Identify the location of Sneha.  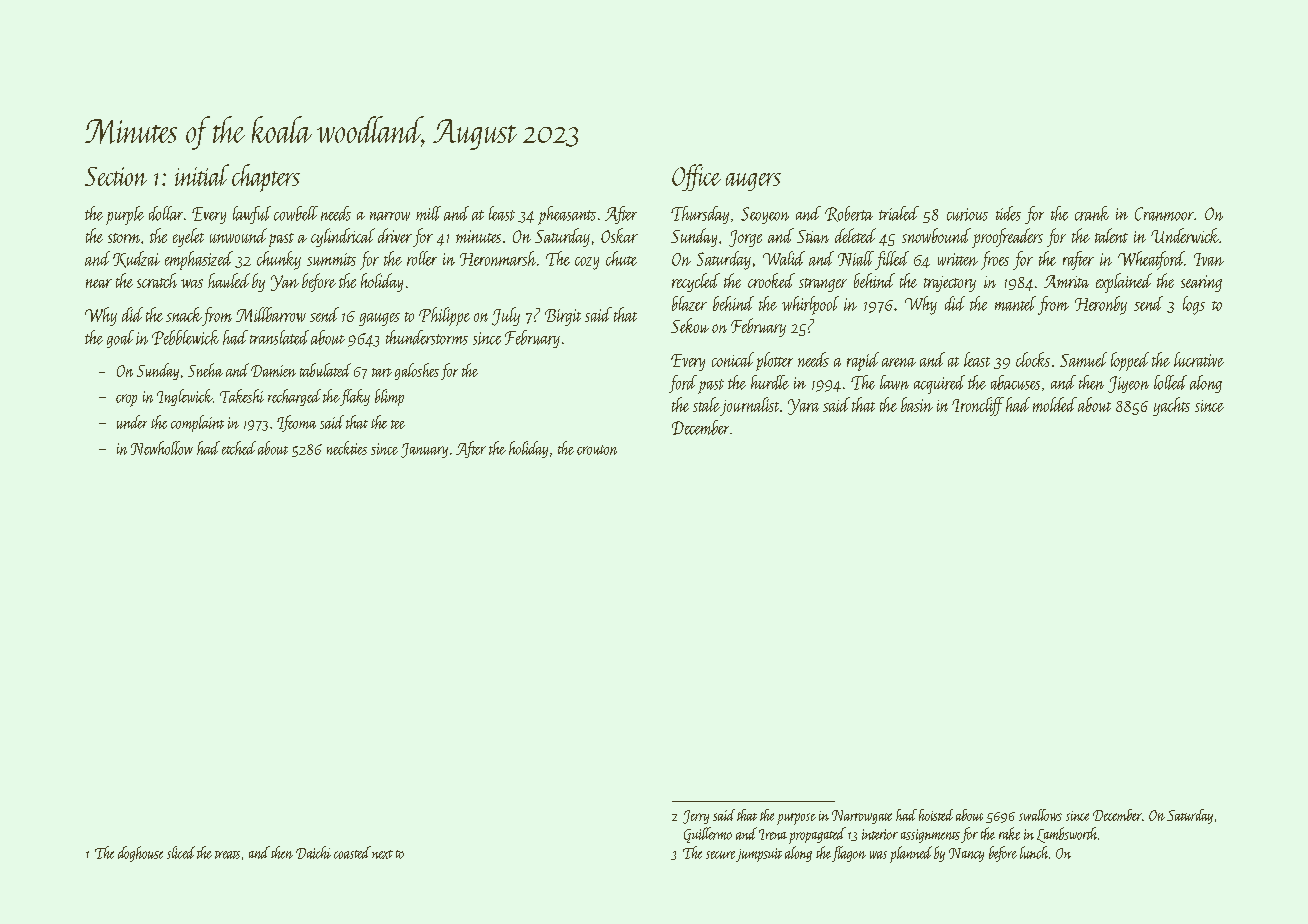
(205, 370).
